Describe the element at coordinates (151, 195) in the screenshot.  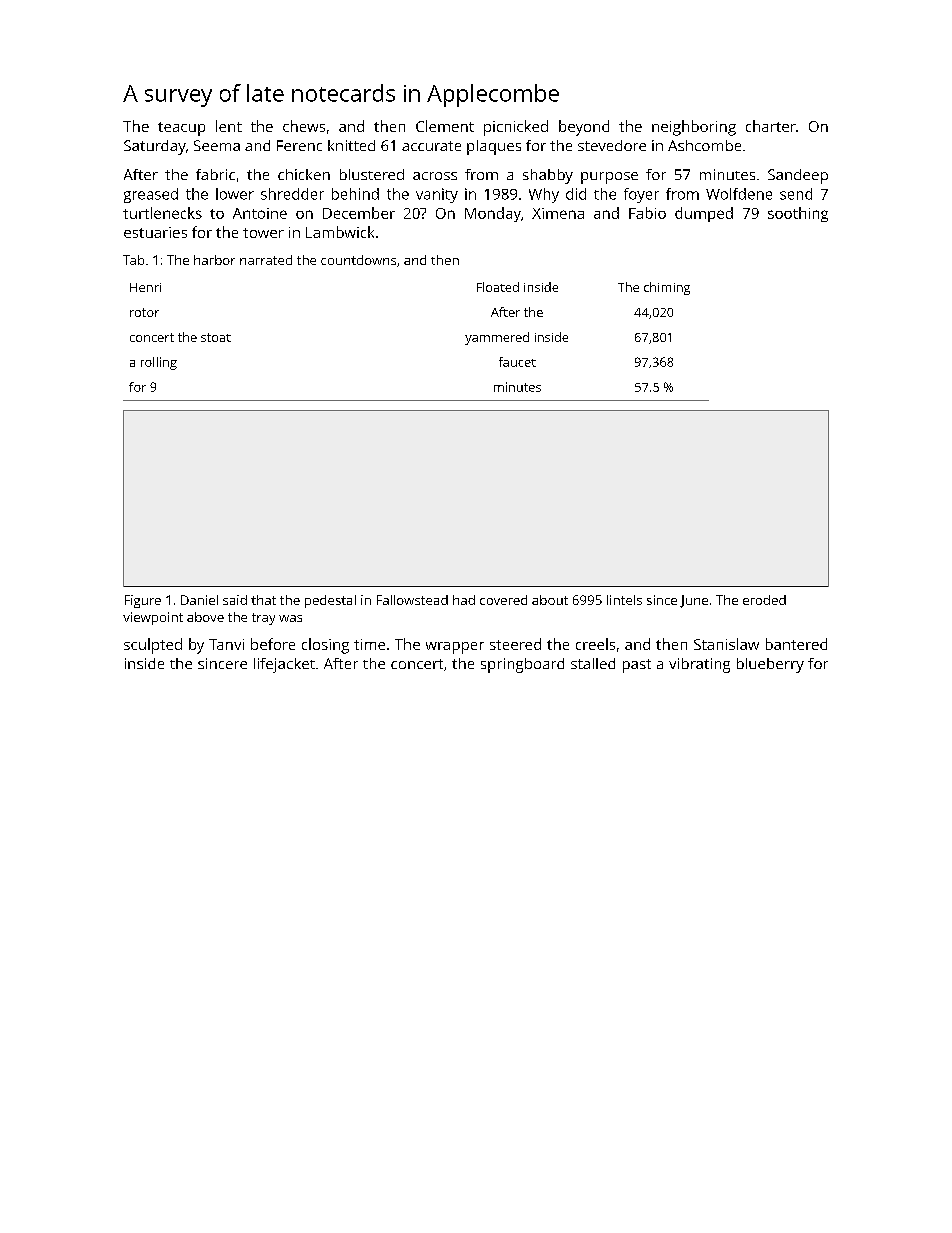
I see `greased` at that location.
